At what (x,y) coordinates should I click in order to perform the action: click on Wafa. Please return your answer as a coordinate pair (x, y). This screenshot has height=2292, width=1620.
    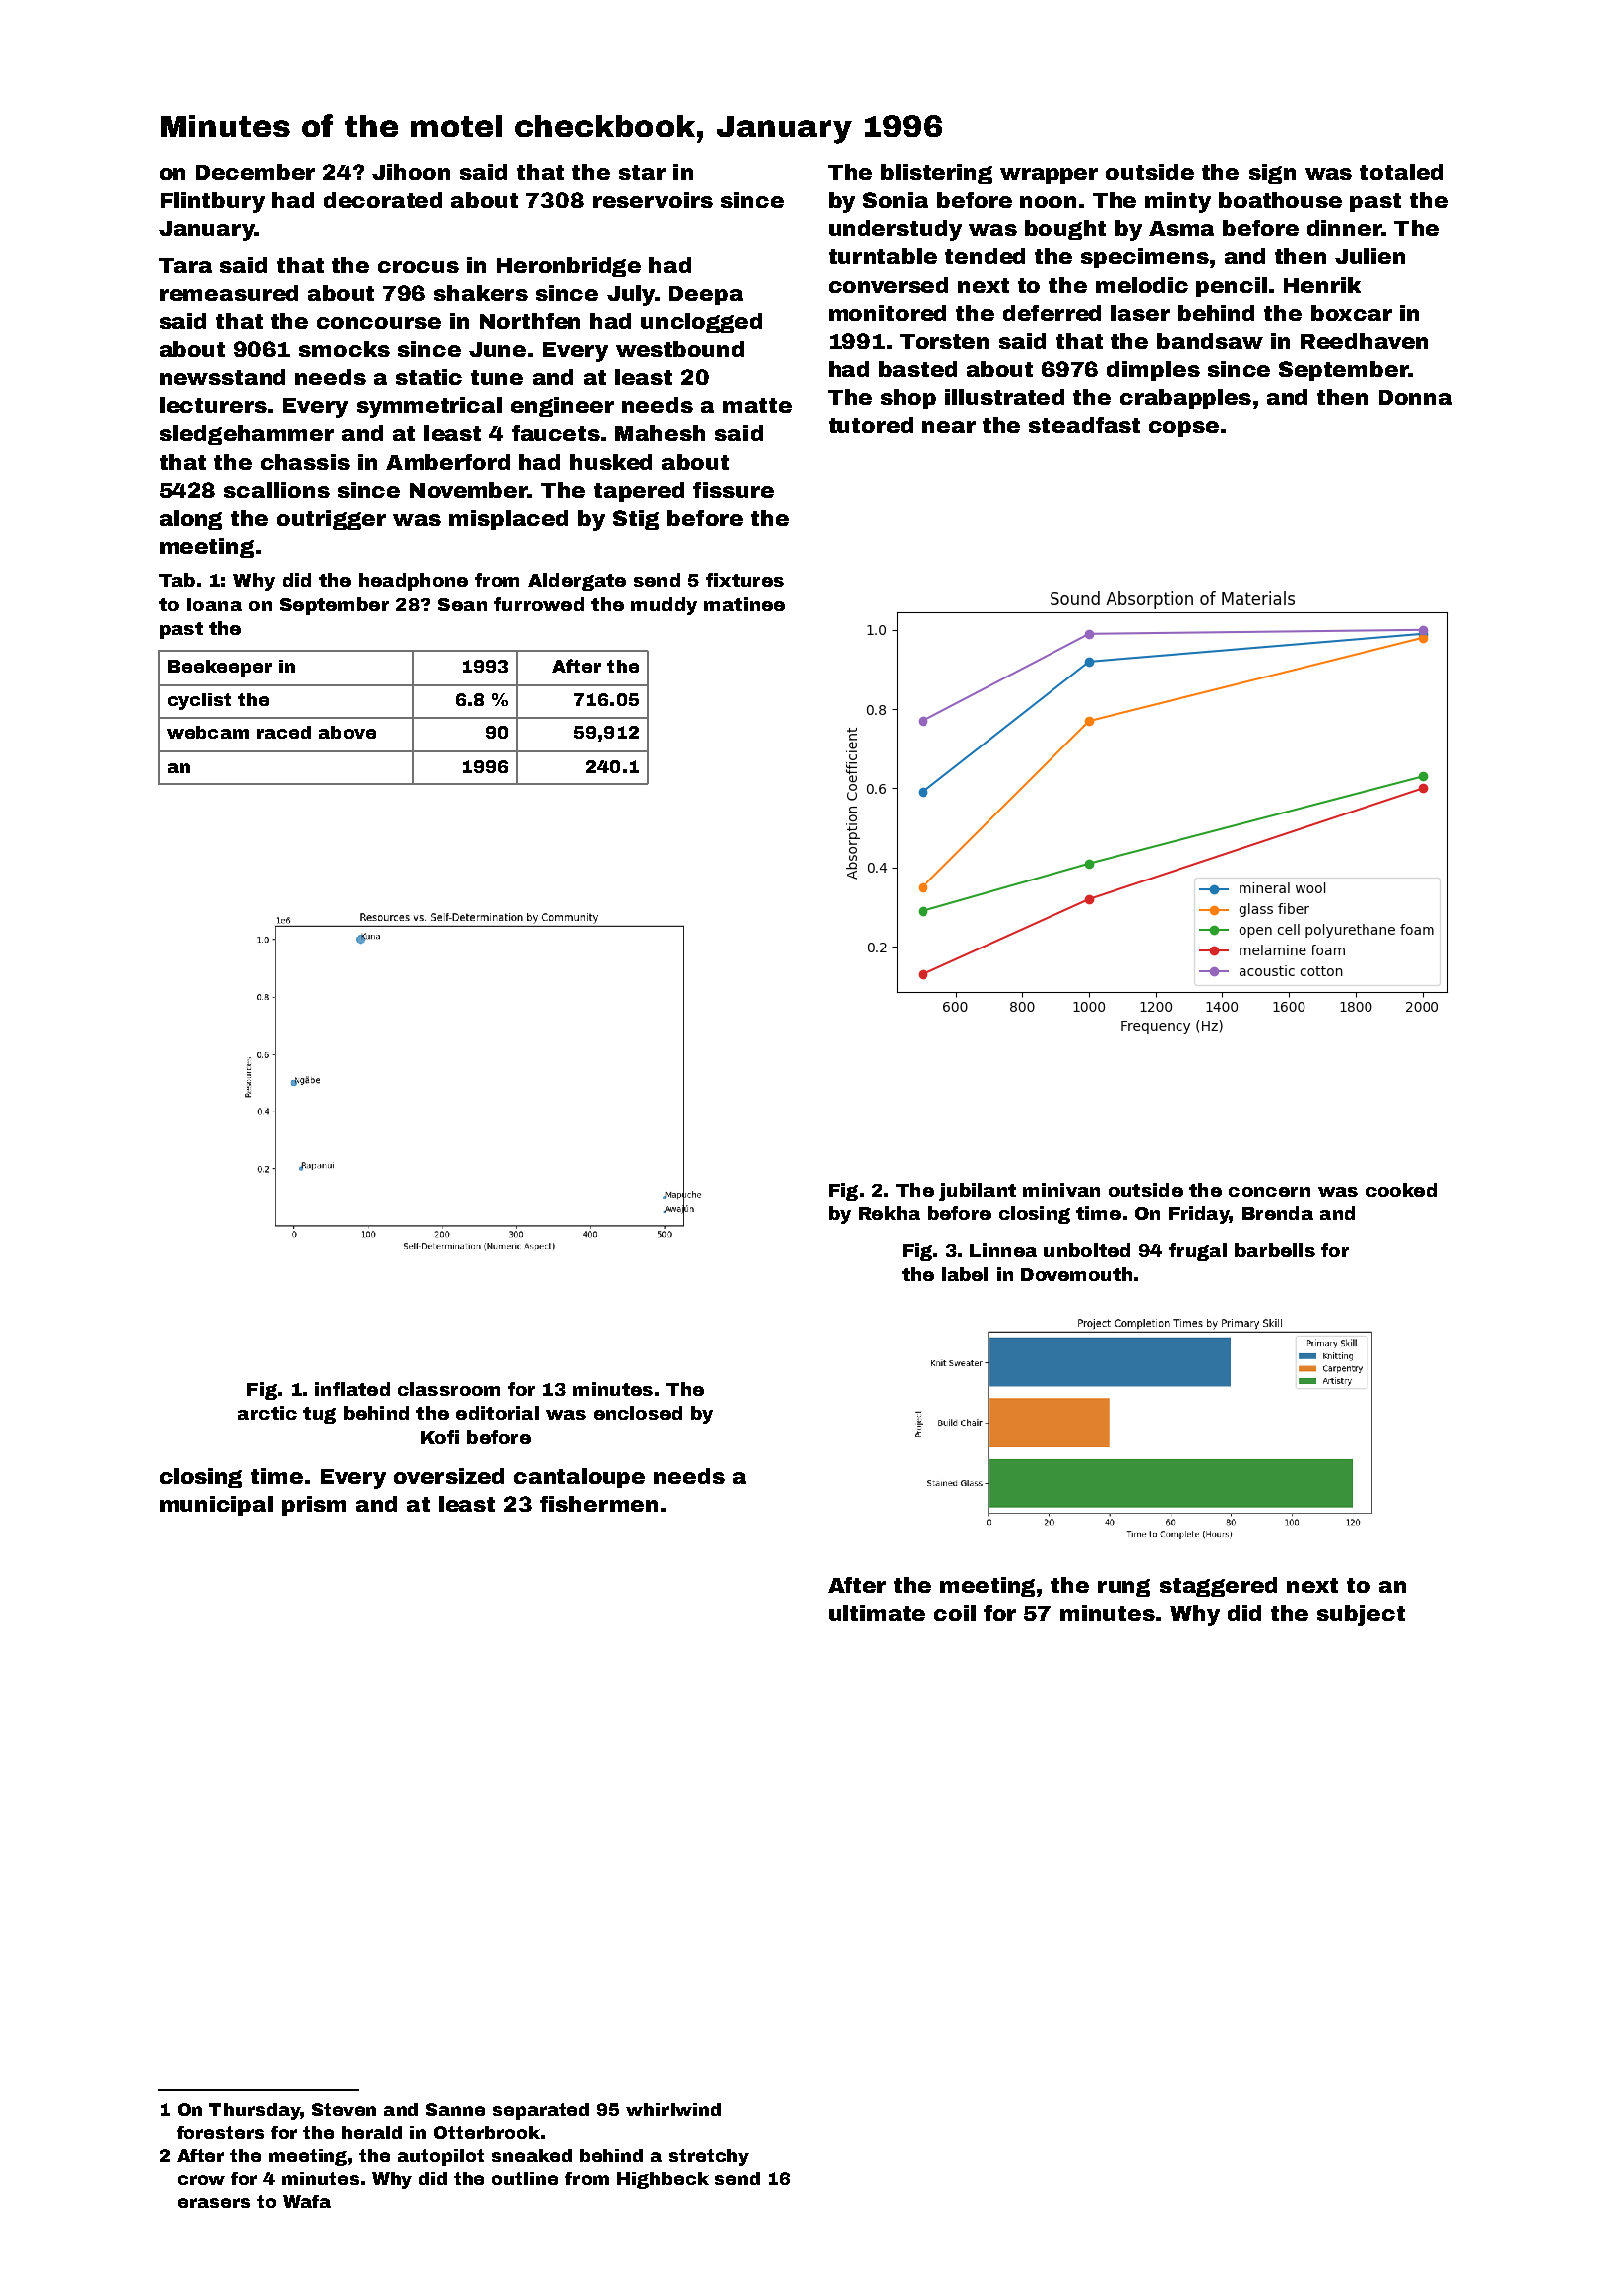
    Looking at the image, I should click on (307, 2201).
